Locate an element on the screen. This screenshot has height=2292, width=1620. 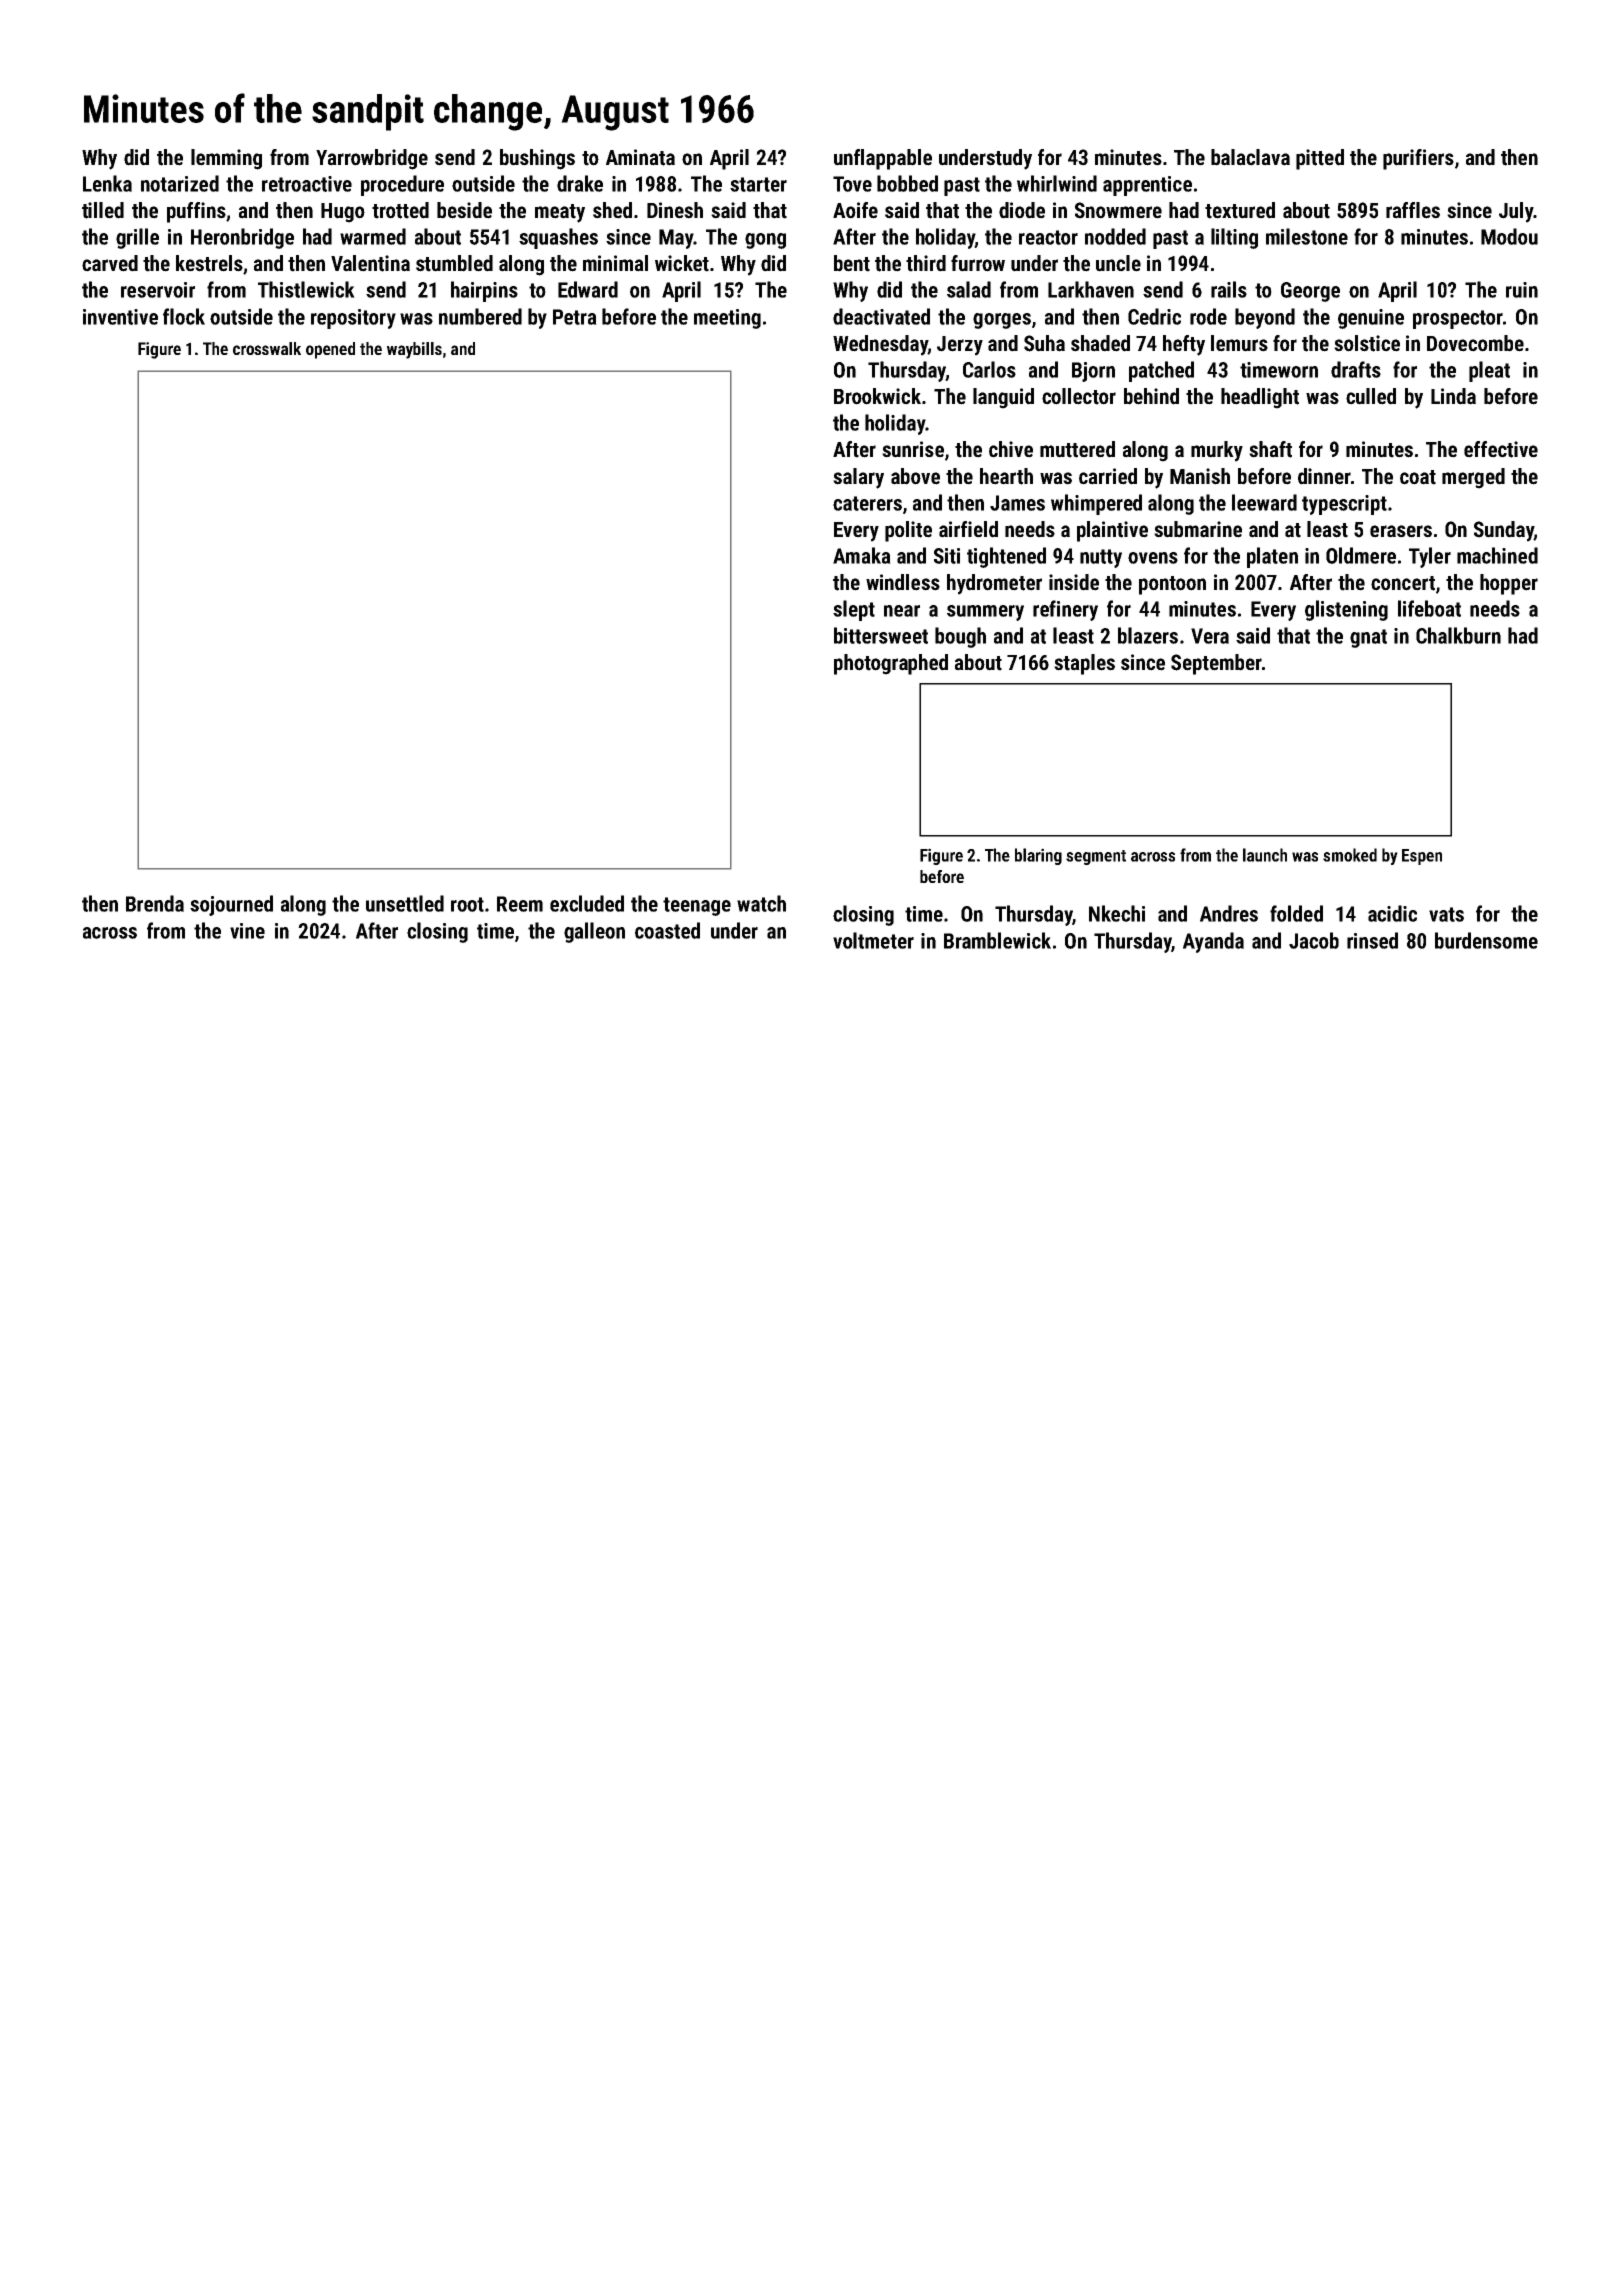
ruin is located at coordinates (1522, 290).
